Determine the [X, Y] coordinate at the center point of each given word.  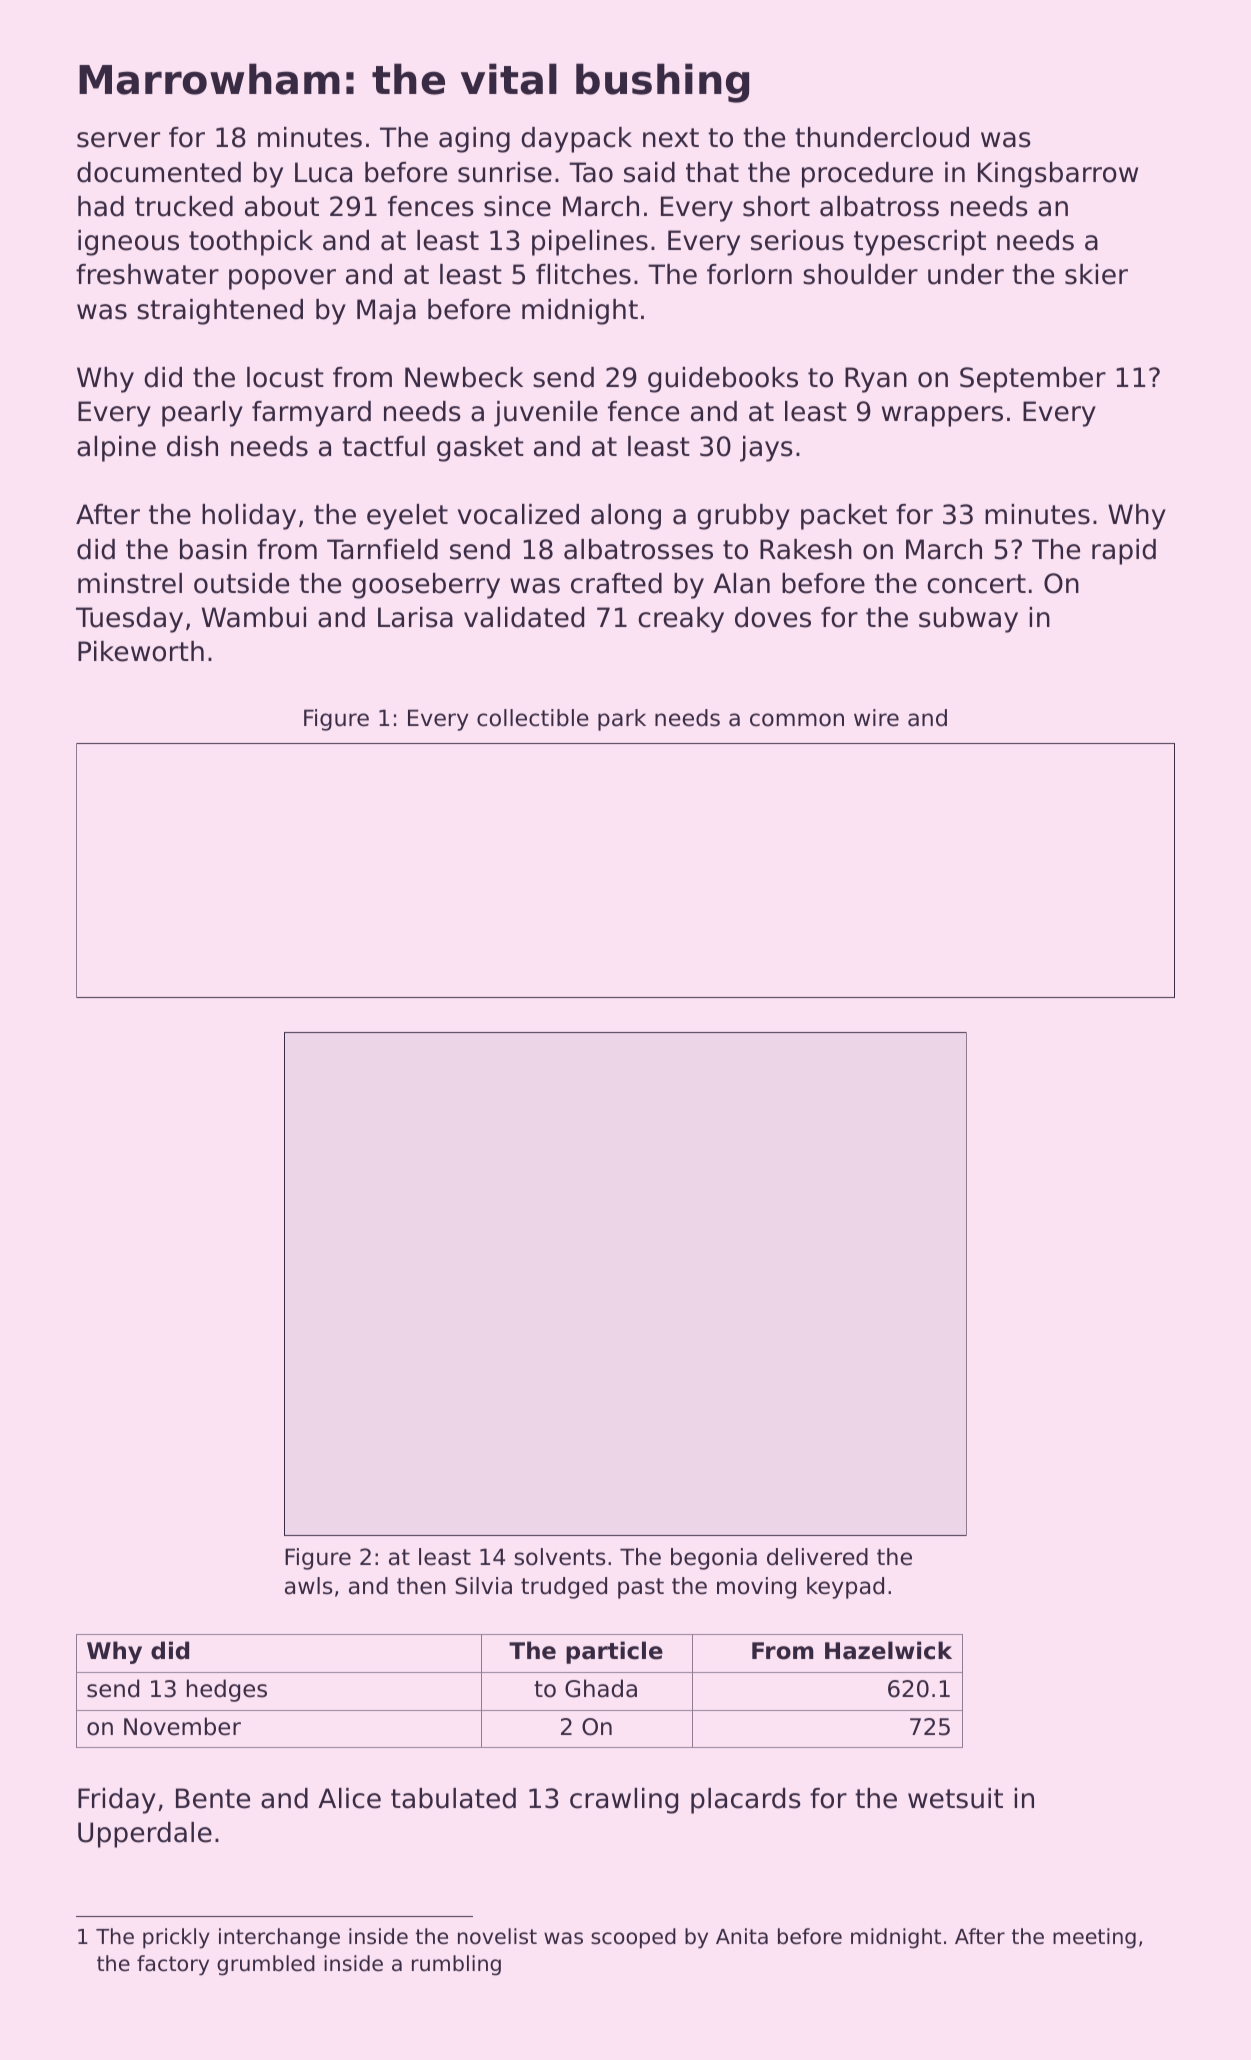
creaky [681, 620]
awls [309, 1586]
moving [756, 1588]
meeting [1094, 1938]
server [118, 140]
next [671, 138]
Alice [349, 1798]
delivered [817, 1557]
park [622, 720]
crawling [624, 1801]
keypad [845, 1588]
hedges [227, 1690]
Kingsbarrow [1058, 175]
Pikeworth [141, 651]
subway [968, 620]
